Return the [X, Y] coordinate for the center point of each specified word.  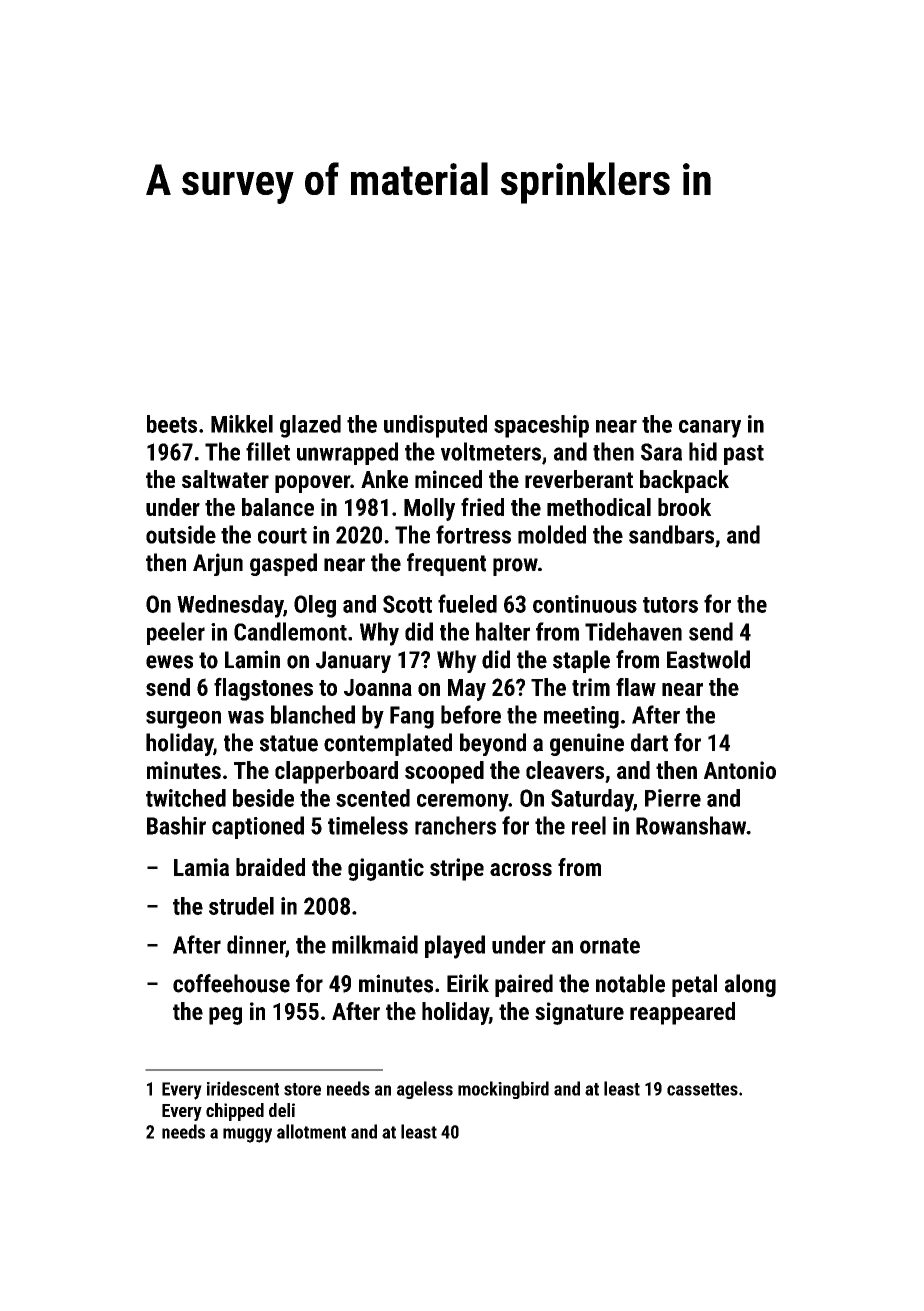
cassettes [702, 1089]
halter [503, 631]
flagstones [263, 689]
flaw [636, 687]
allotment [311, 1131]
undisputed [435, 426]
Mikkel [242, 424]
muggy [247, 1135]
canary [710, 429]
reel [589, 825]
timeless [368, 825]
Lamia [201, 867]
